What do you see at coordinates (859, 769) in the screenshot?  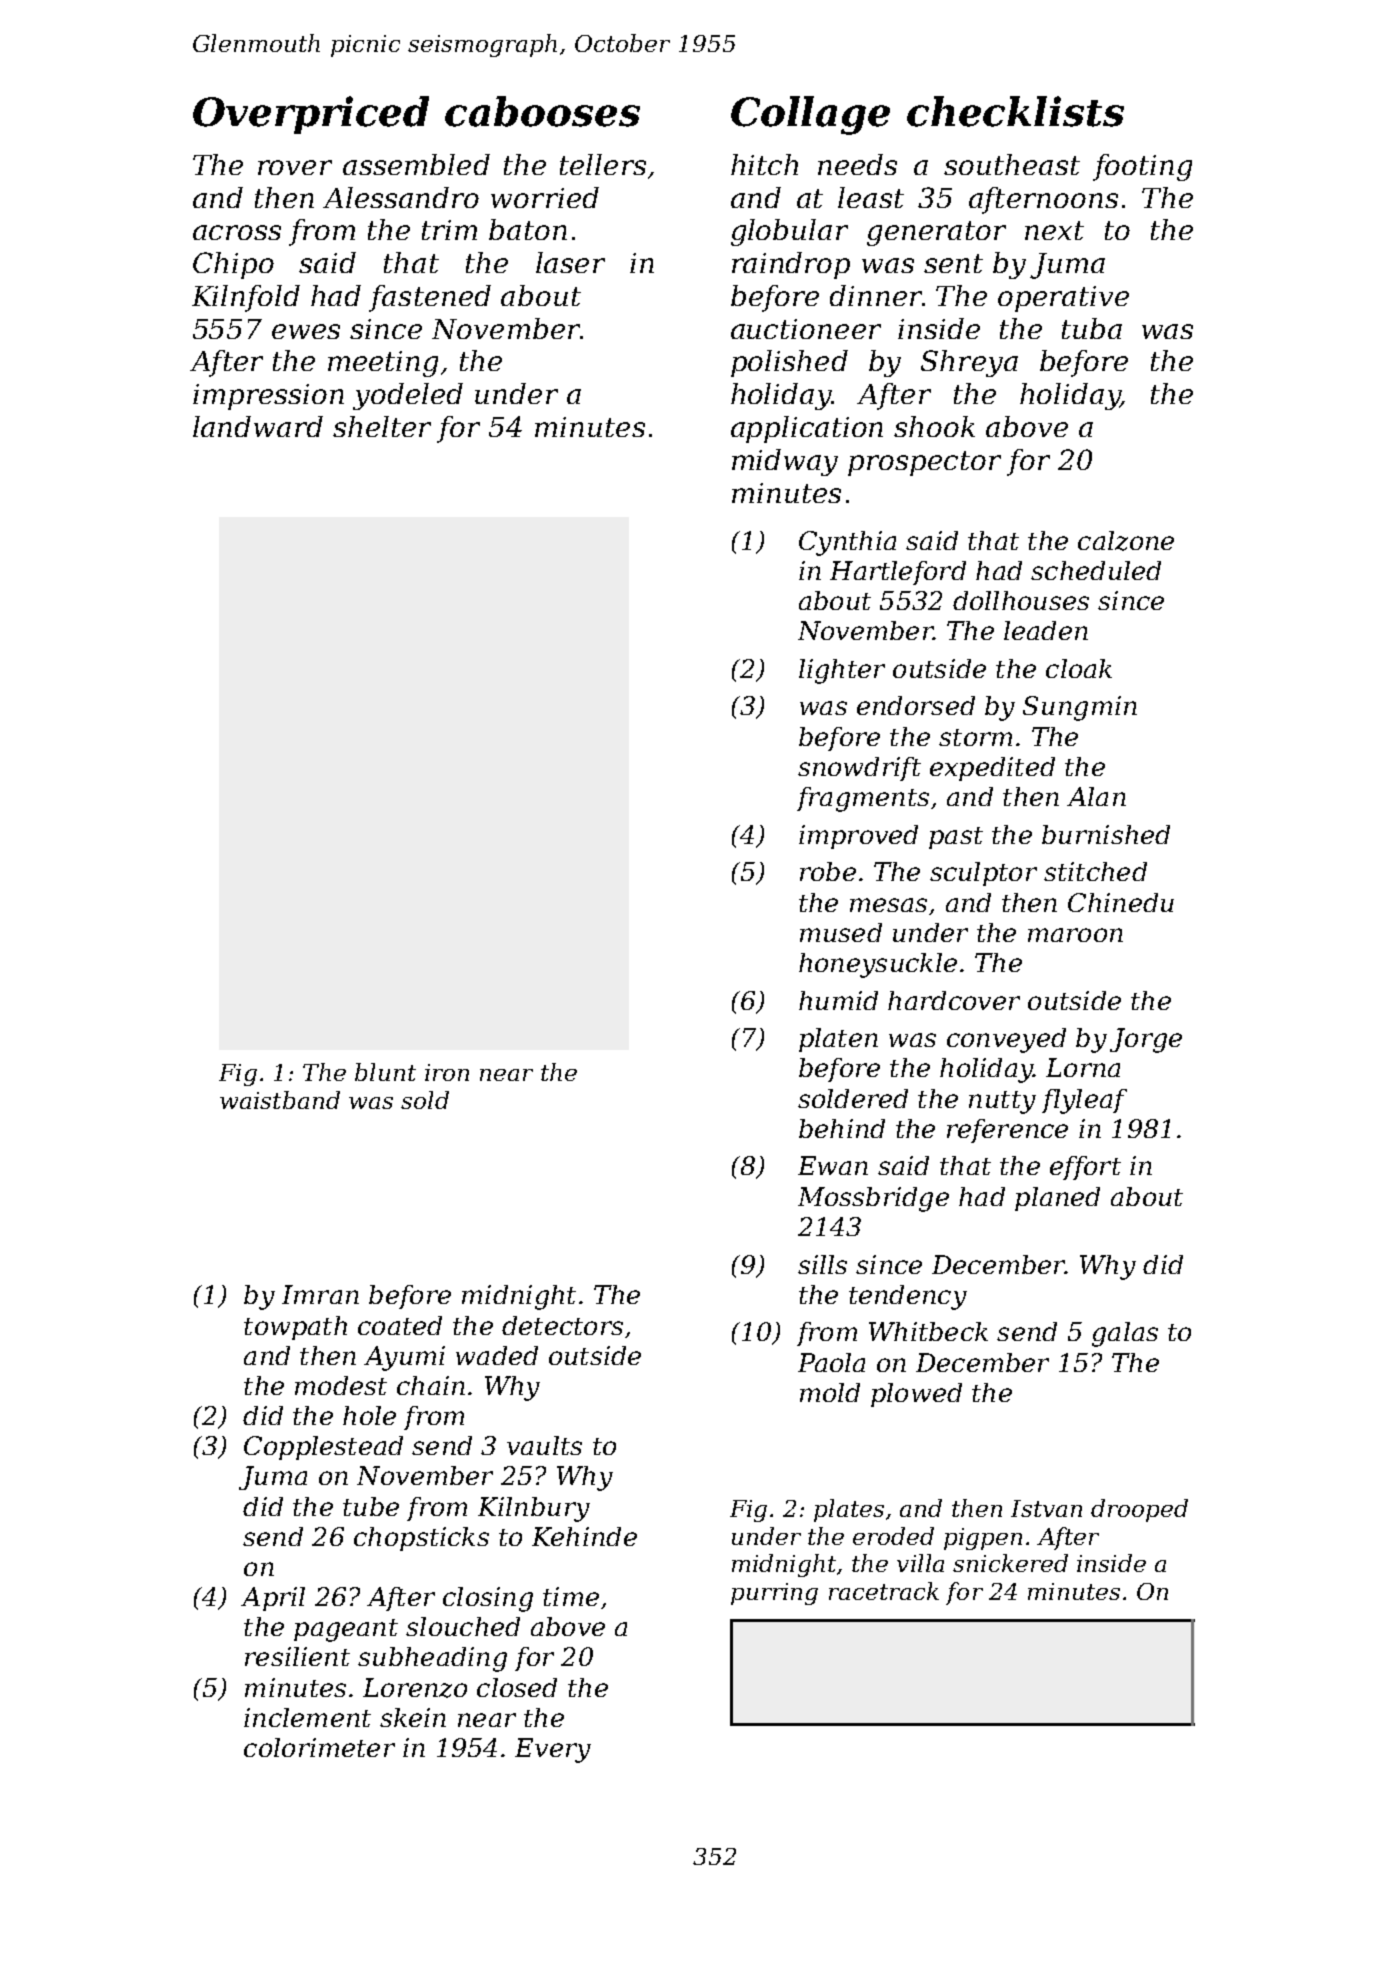 I see `snowdrift` at bounding box center [859, 769].
